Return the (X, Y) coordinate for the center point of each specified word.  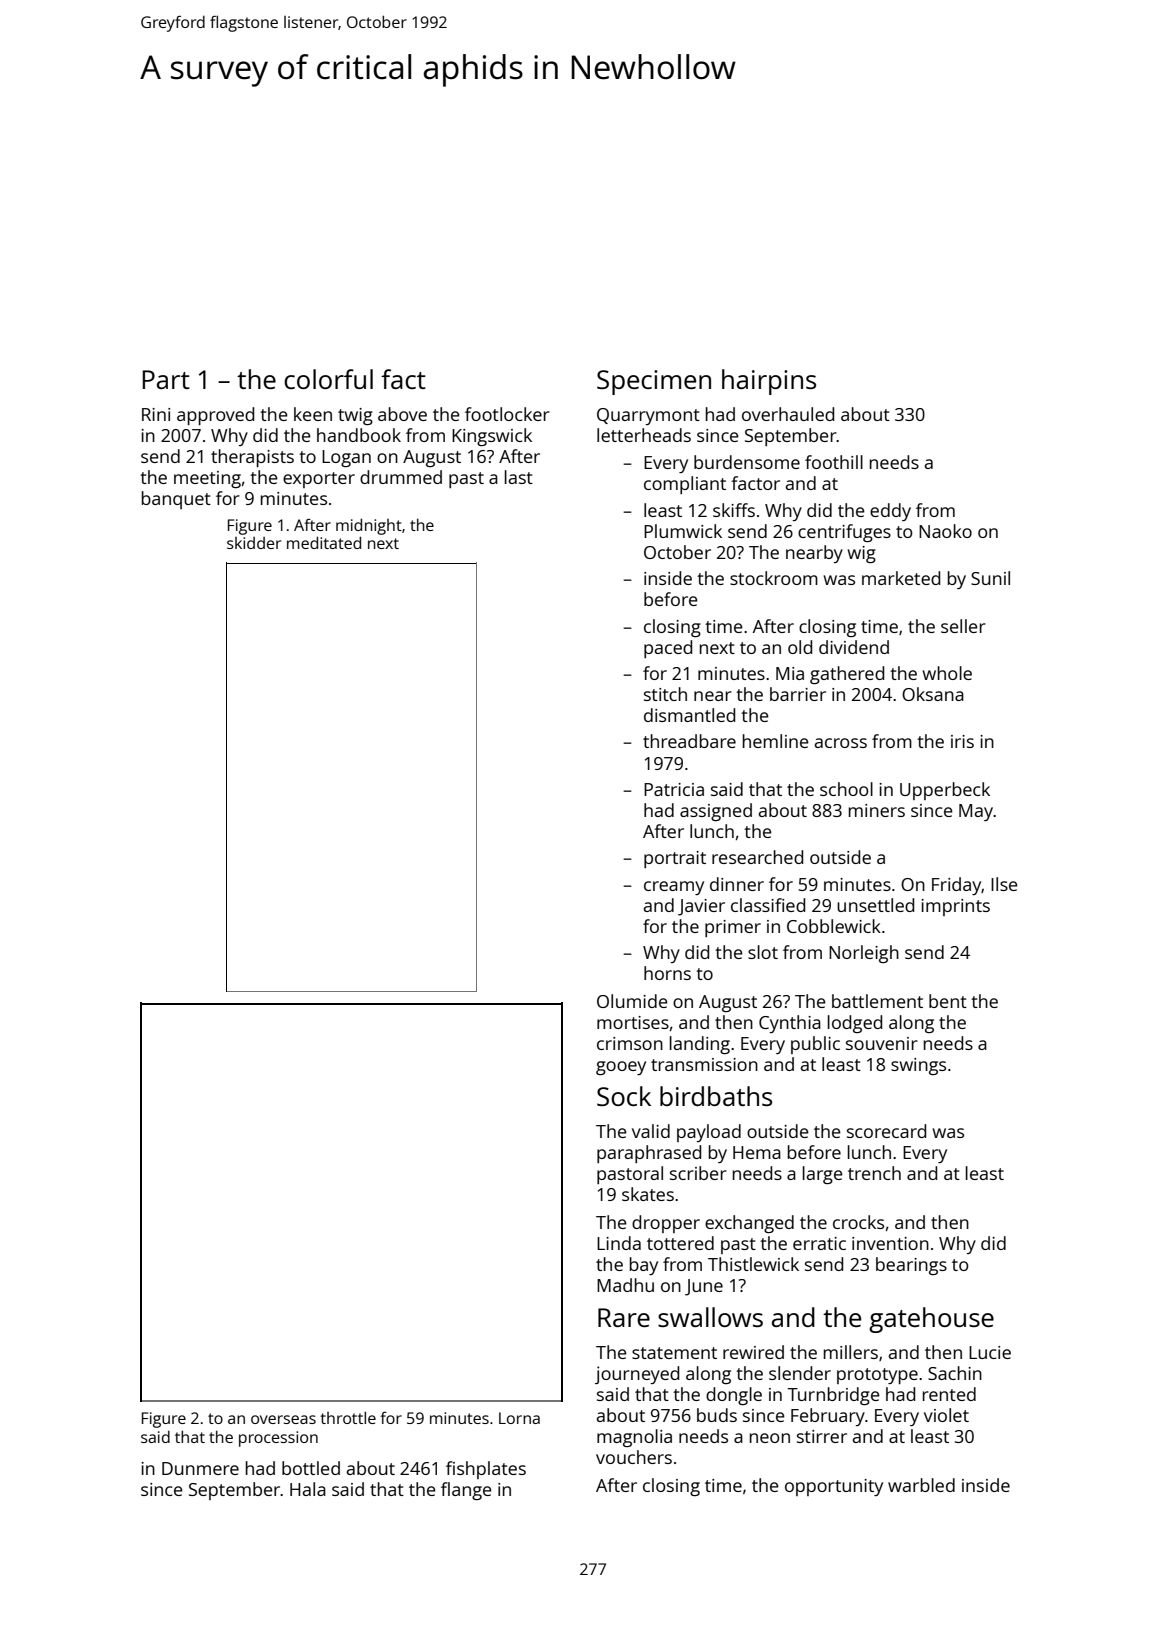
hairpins (769, 382)
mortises (633, 1022)
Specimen (654, 382)
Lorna (519, 1418)
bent (948, 1001)
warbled (921, 1485)
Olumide (632, 1001)
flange (466, 1491)
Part (166, 379)
